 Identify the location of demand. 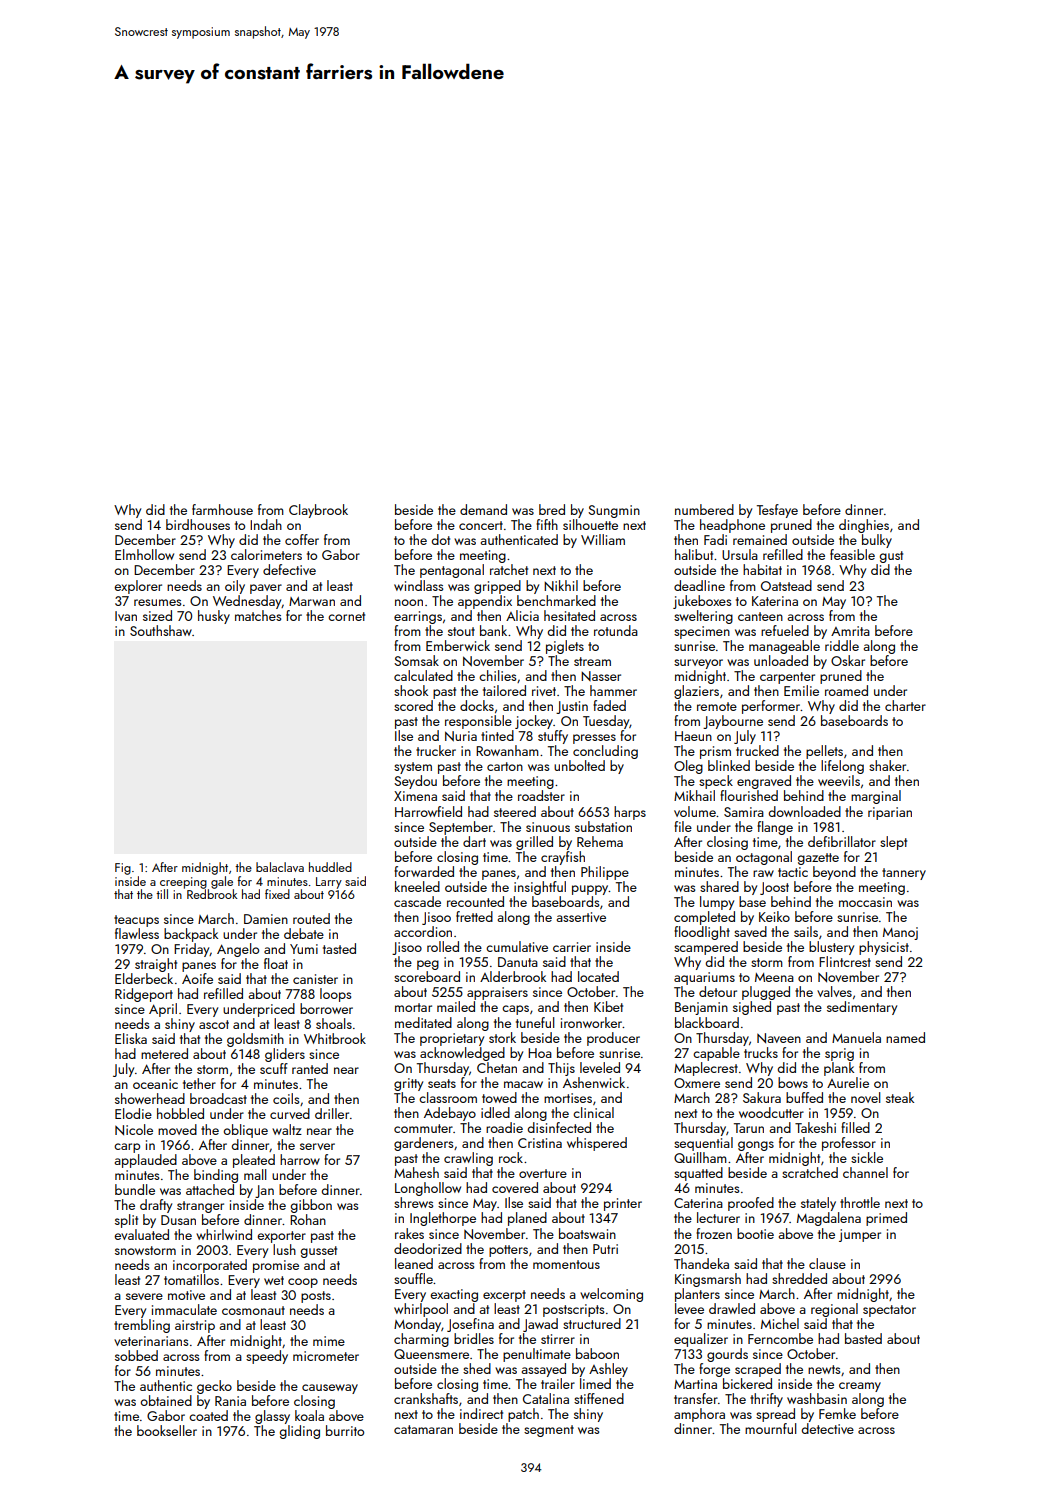
(483, 509).
